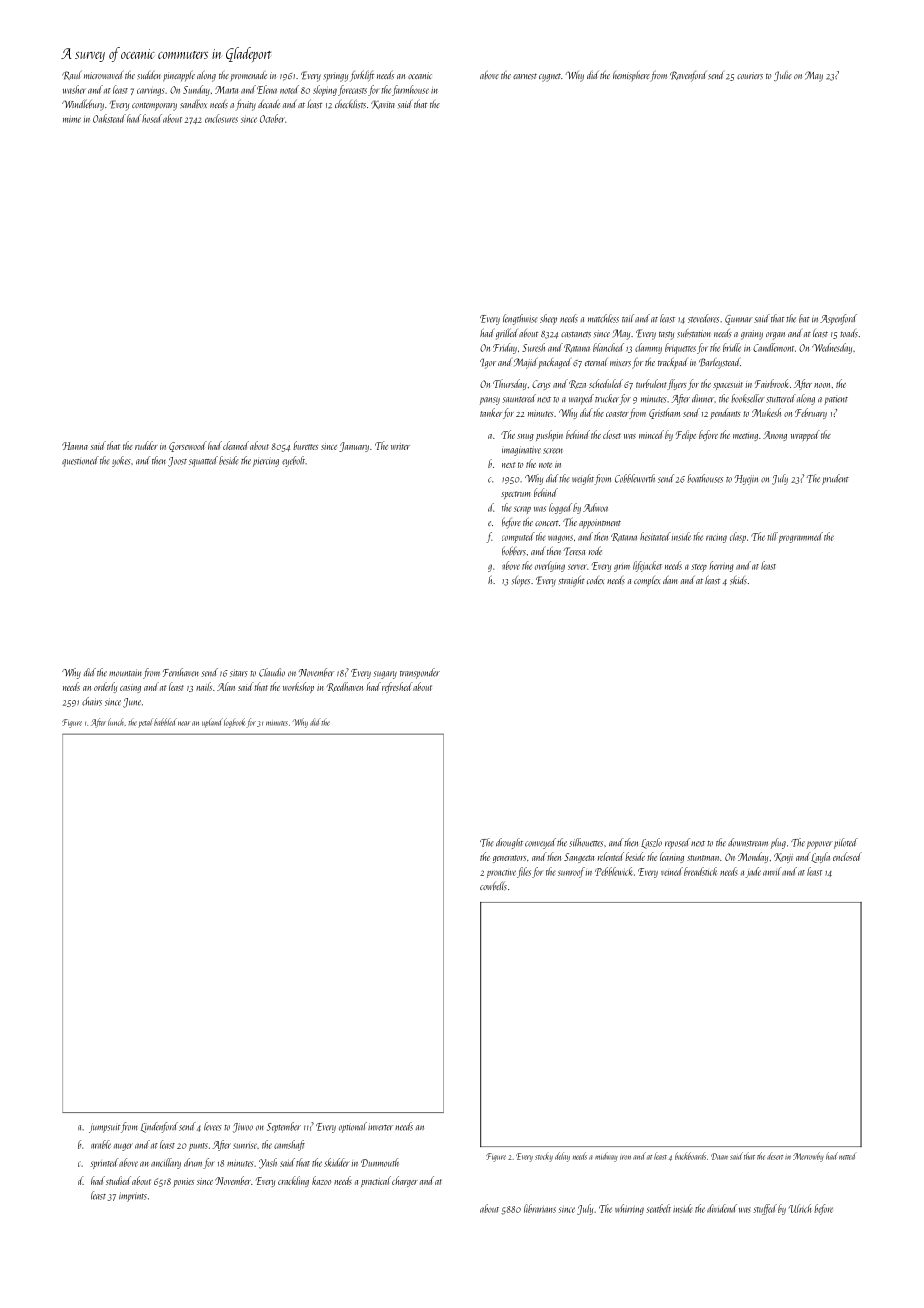 This document has height=1308, width=924. Describe the element at coordinates (520, 319) in the document. I see `lengthwise` at that location.
